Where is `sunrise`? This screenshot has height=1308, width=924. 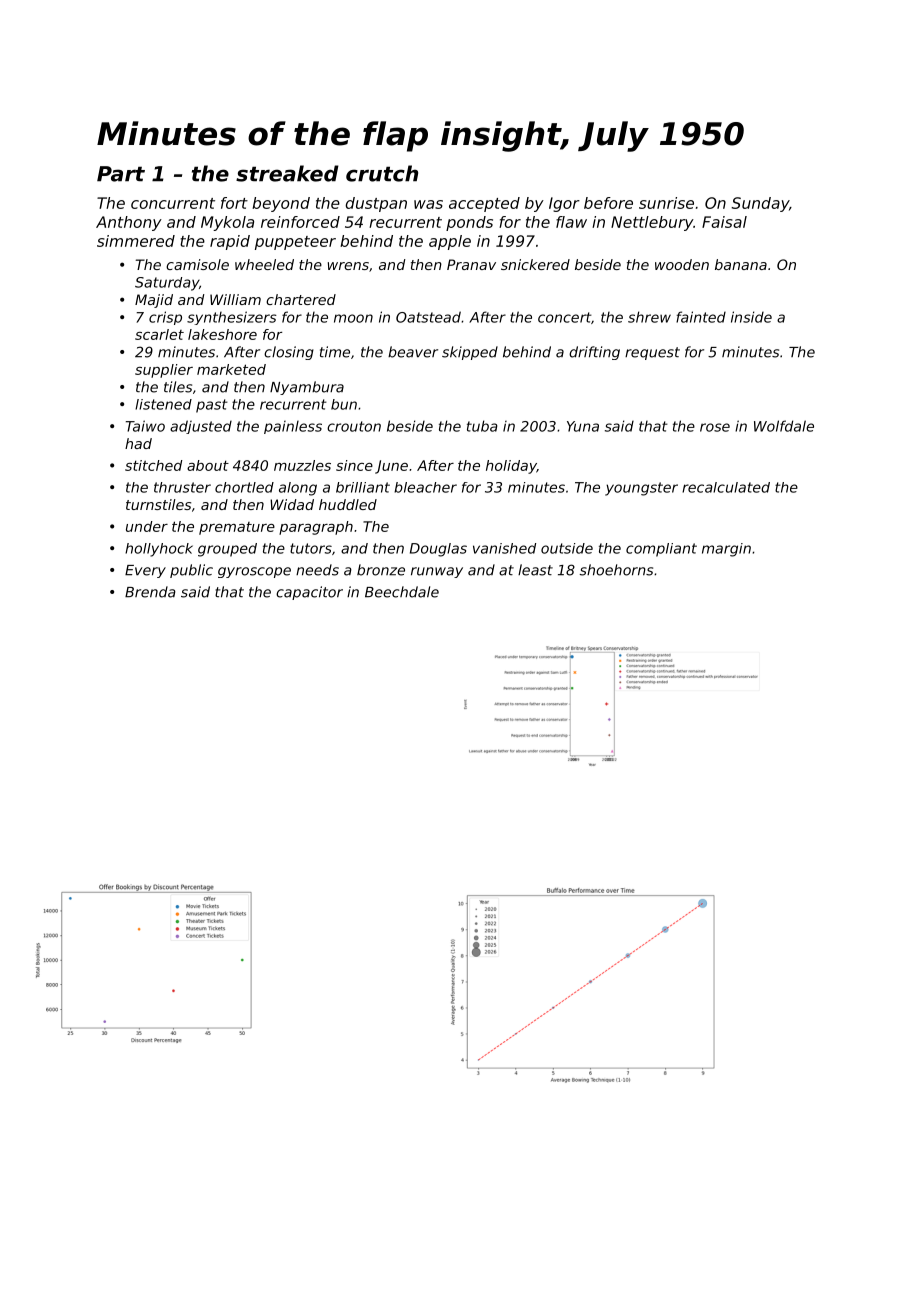
sunrise is located at coordinates (666, 203).
